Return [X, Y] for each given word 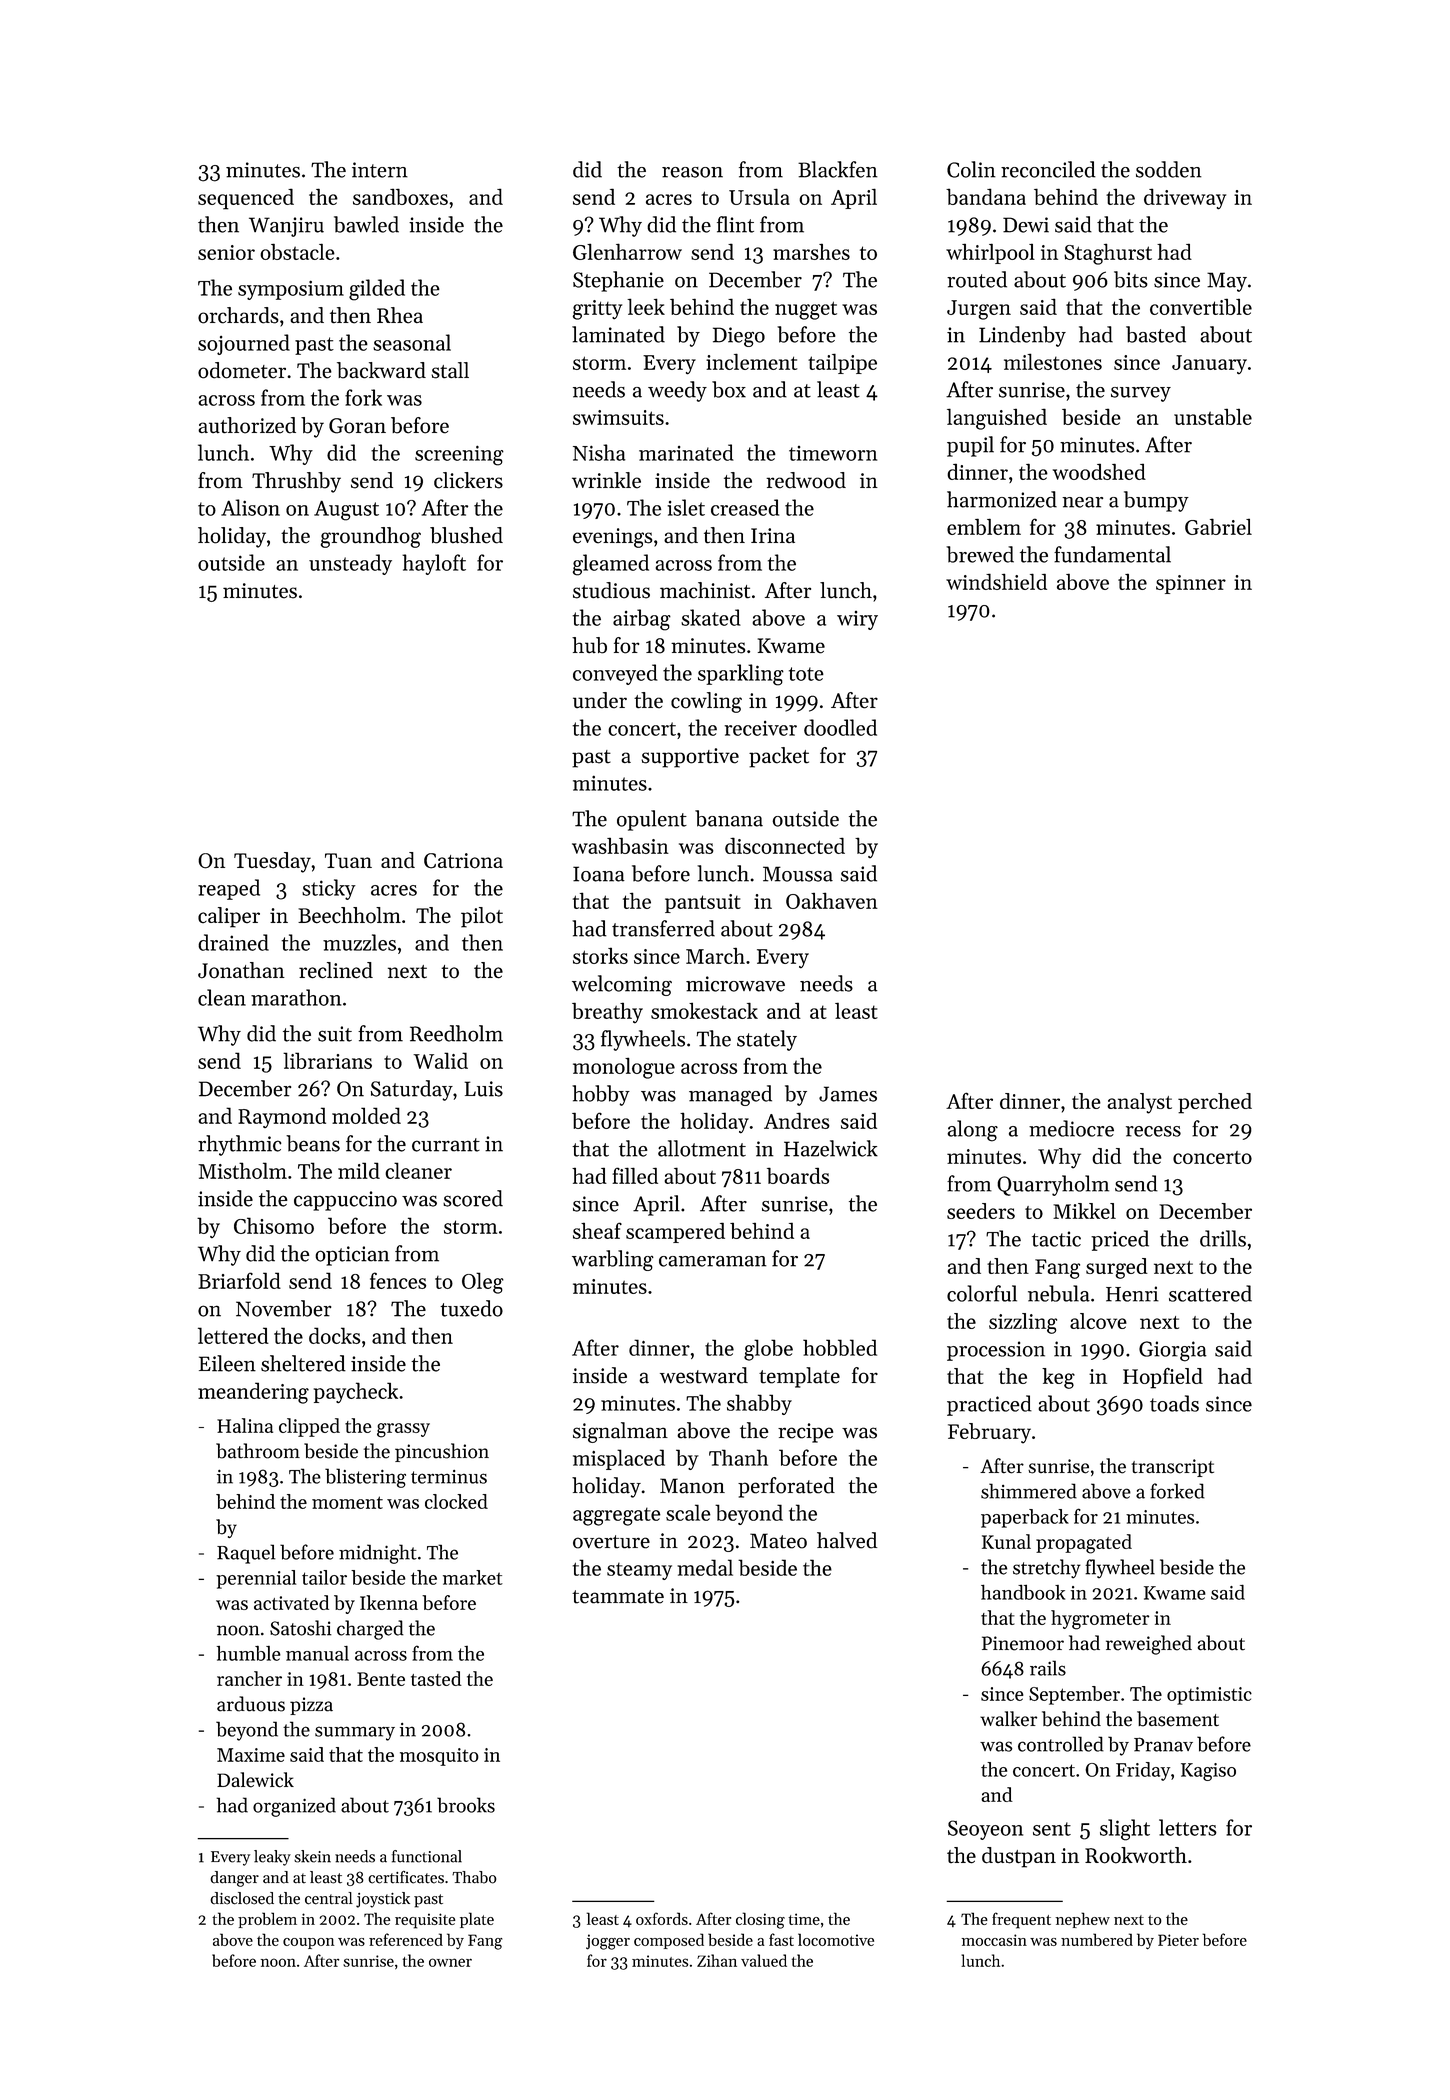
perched [1215, 1103]
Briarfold [239, 1280]
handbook [1023, 1592]
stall [450, 370]
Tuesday [272, 862]
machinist [705, 590]
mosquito [439, 1757]
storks [600, 955]
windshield [996, 581]
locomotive [836, 1939]
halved [847, 1540]
